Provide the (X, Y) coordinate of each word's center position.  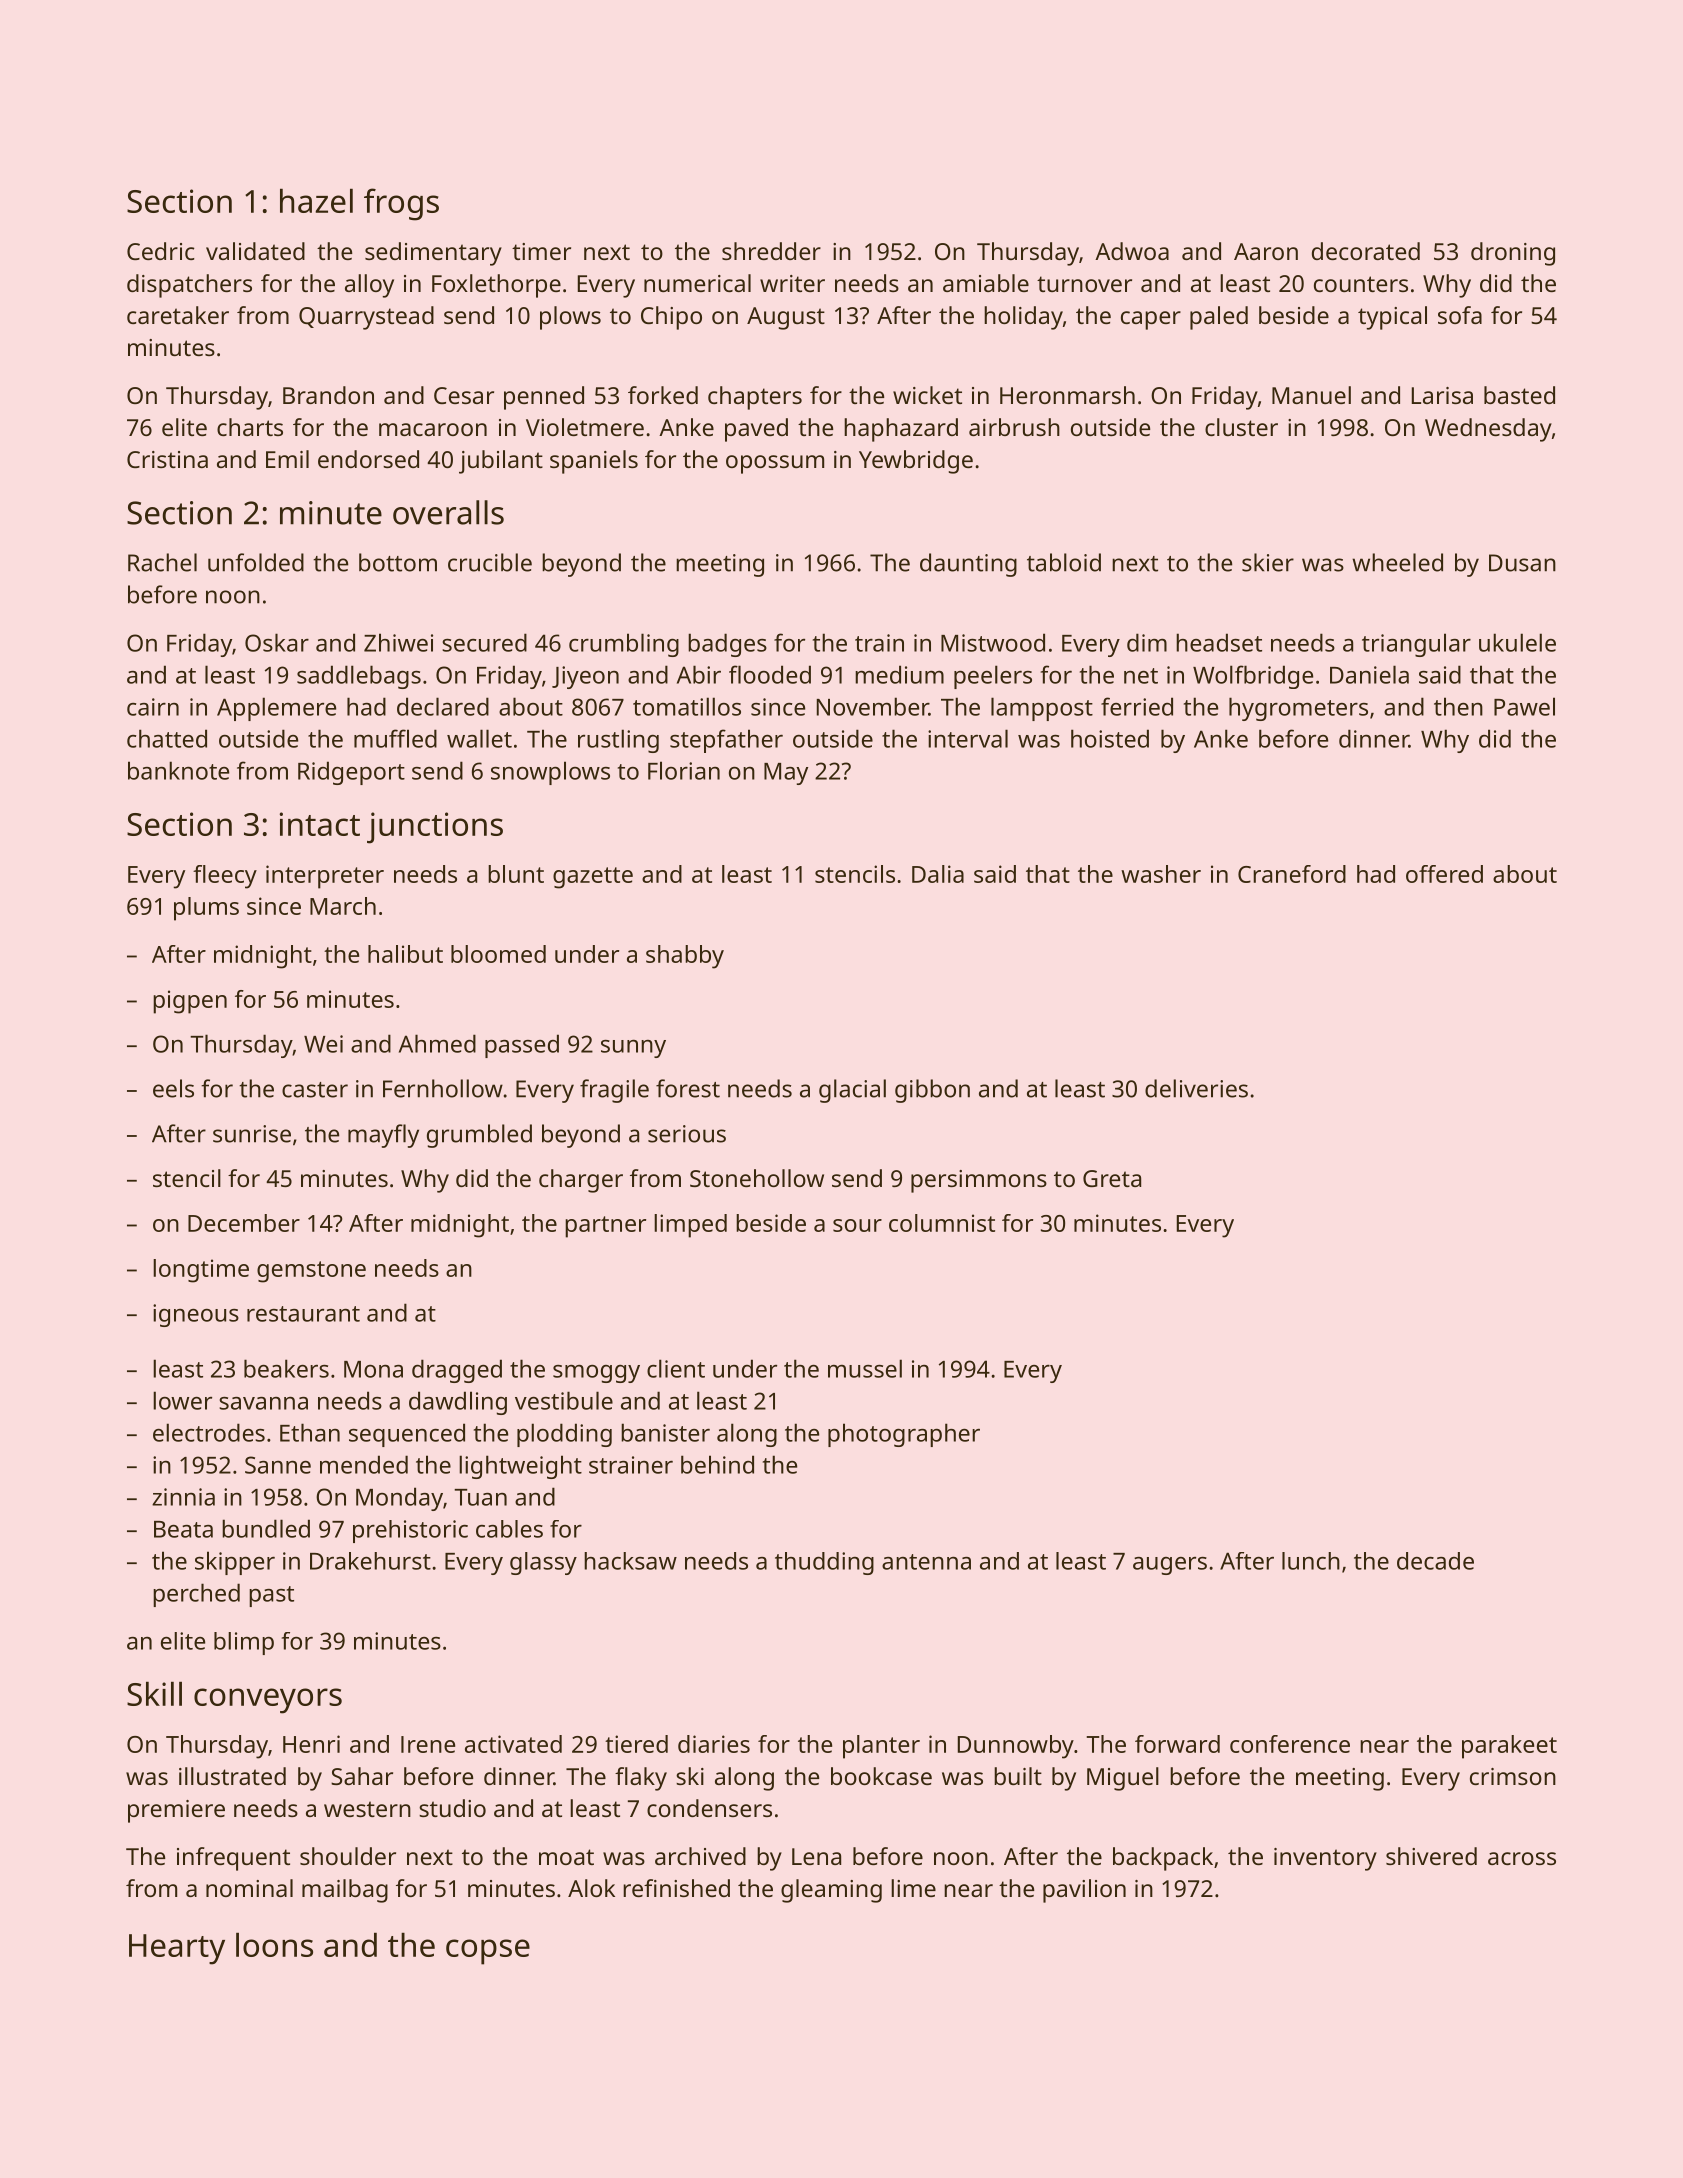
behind (717, 1464)
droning (1513, 254)
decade (1435, 1561)
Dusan (1522, 563)
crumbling (624, 645)
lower (182, 1400)
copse (488, 1952)
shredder (771, 251)
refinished (676, 1888)
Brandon (328, 395)
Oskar (277, 642)
